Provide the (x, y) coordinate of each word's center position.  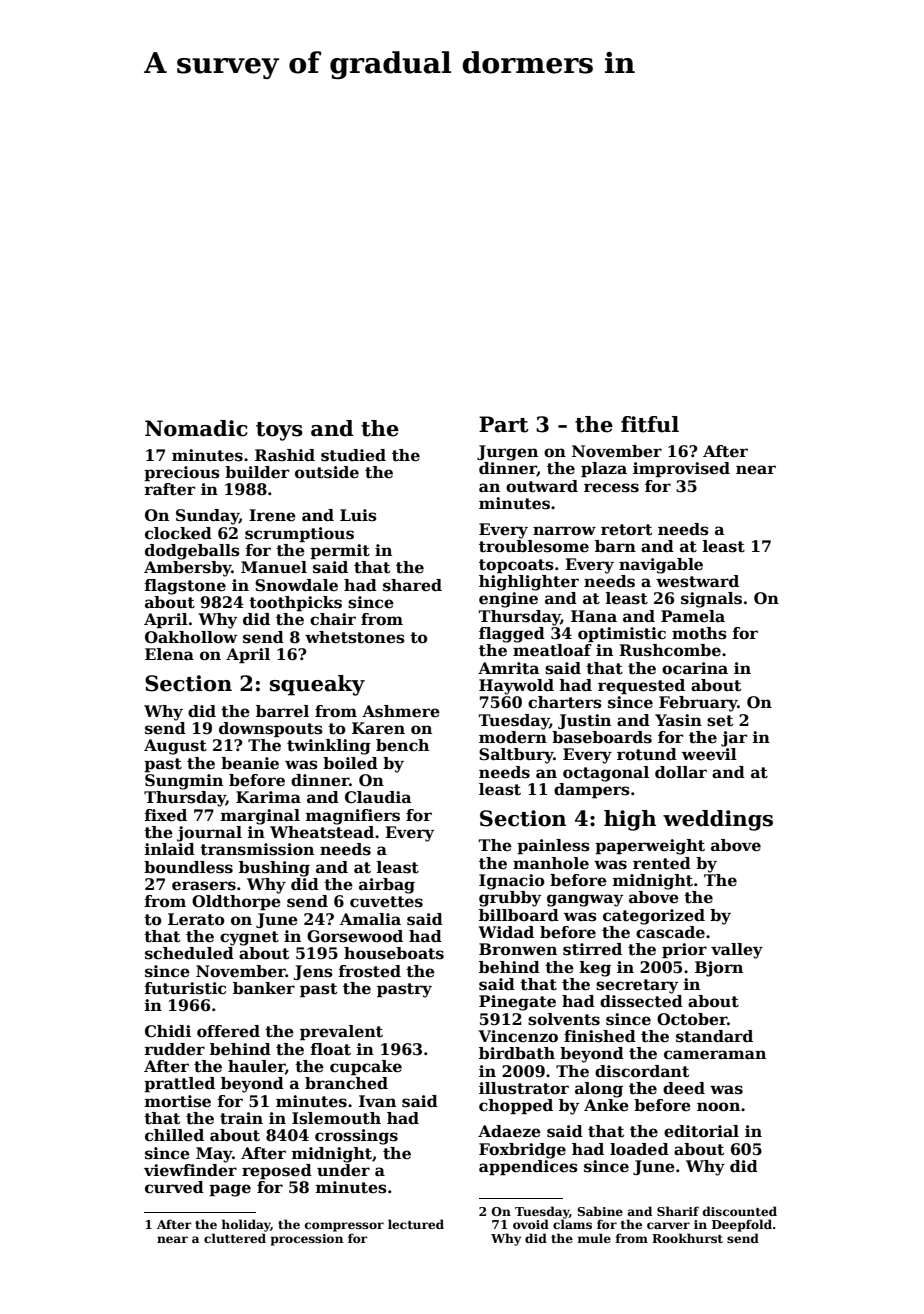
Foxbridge (522, 1151)
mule (594, 1238)
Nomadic (196, 428)
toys (279, 431)
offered (228, 1031)
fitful (650, 424)
